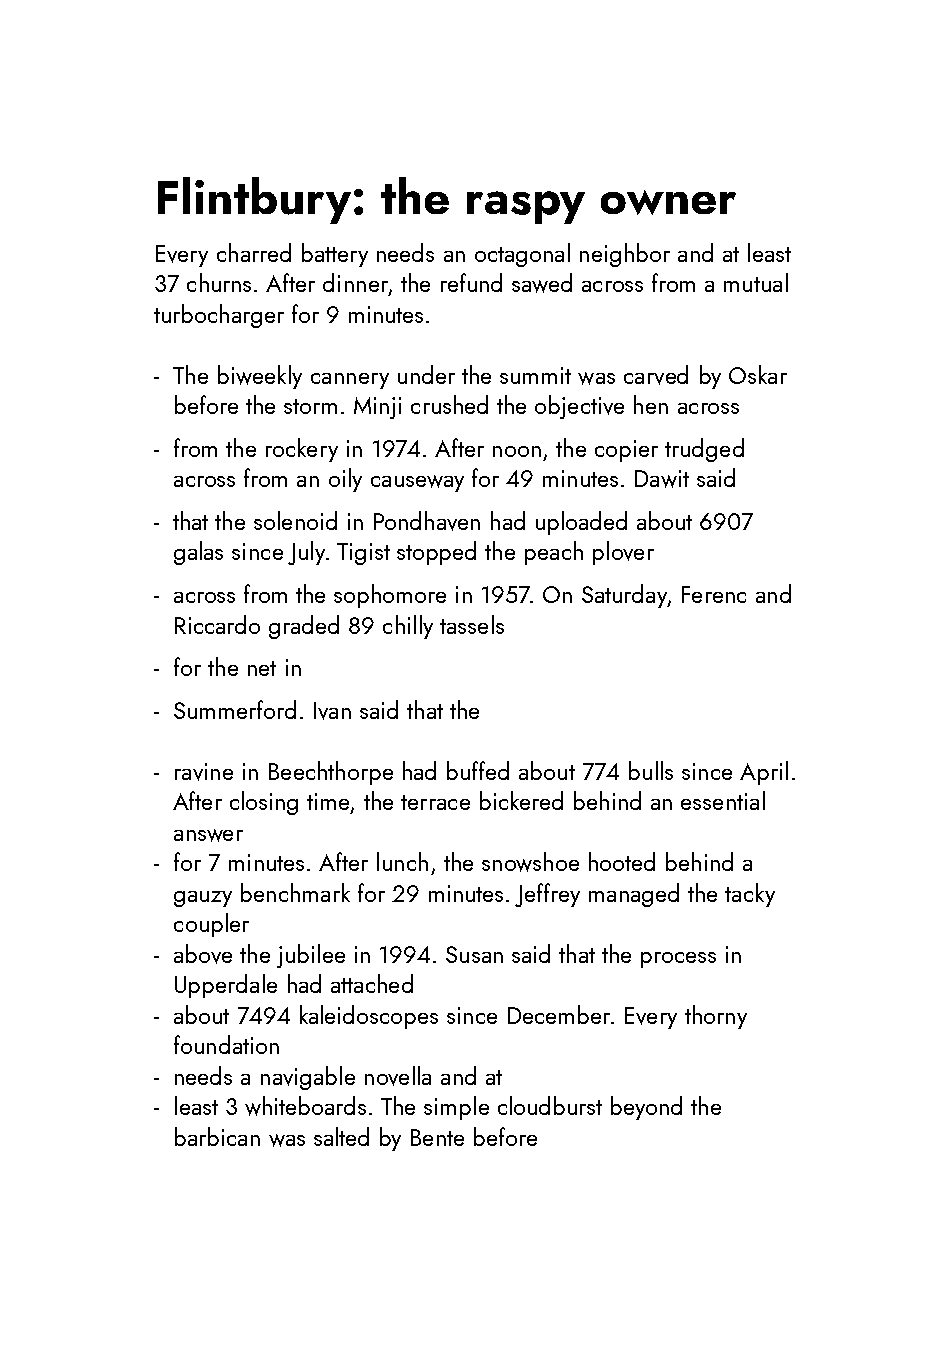 This screenshot has width=951, height=1350. Describe the element at coordinates (328, 801) in the screenshot. I see `time` at that location.
